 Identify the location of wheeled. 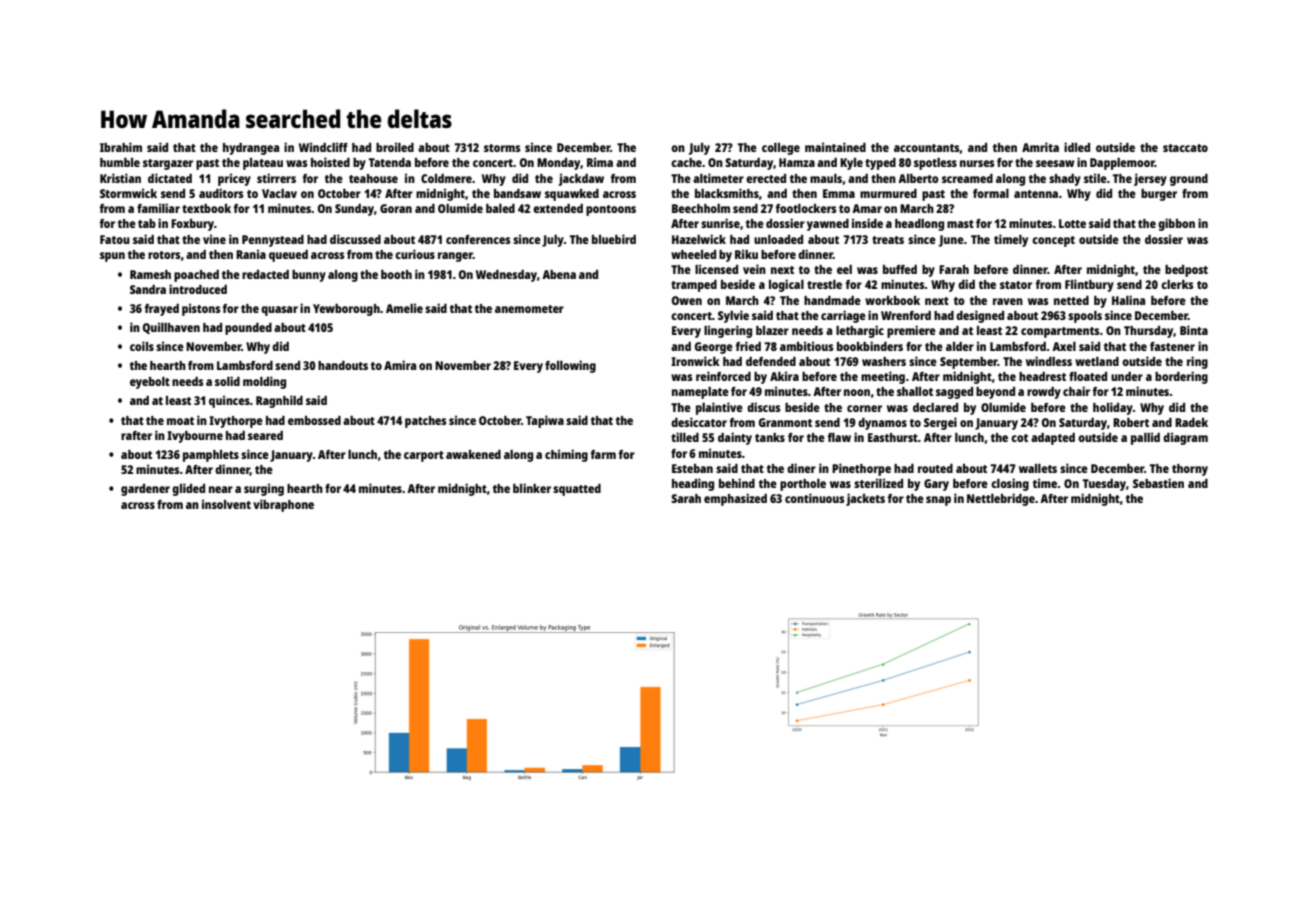
(693, 254).
